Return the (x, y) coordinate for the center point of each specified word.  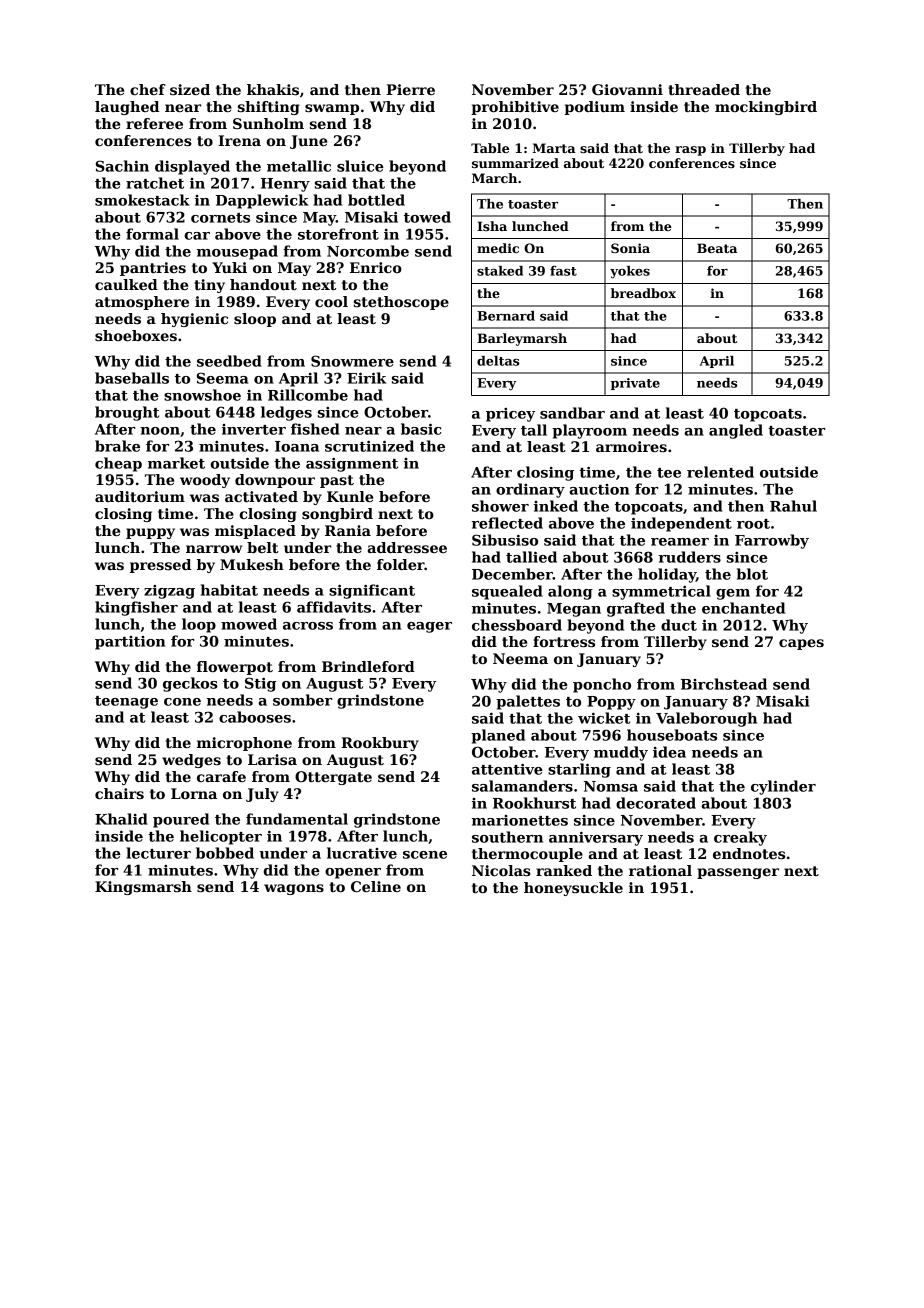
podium (594, 108)
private (635, 384)
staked (500, 271)
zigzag (169, 592)
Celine (376, 886)
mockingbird (766, 108)
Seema (222, 378)
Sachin (122, 166)
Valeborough (706, 719)
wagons (294, 889)
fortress (564, 641)
